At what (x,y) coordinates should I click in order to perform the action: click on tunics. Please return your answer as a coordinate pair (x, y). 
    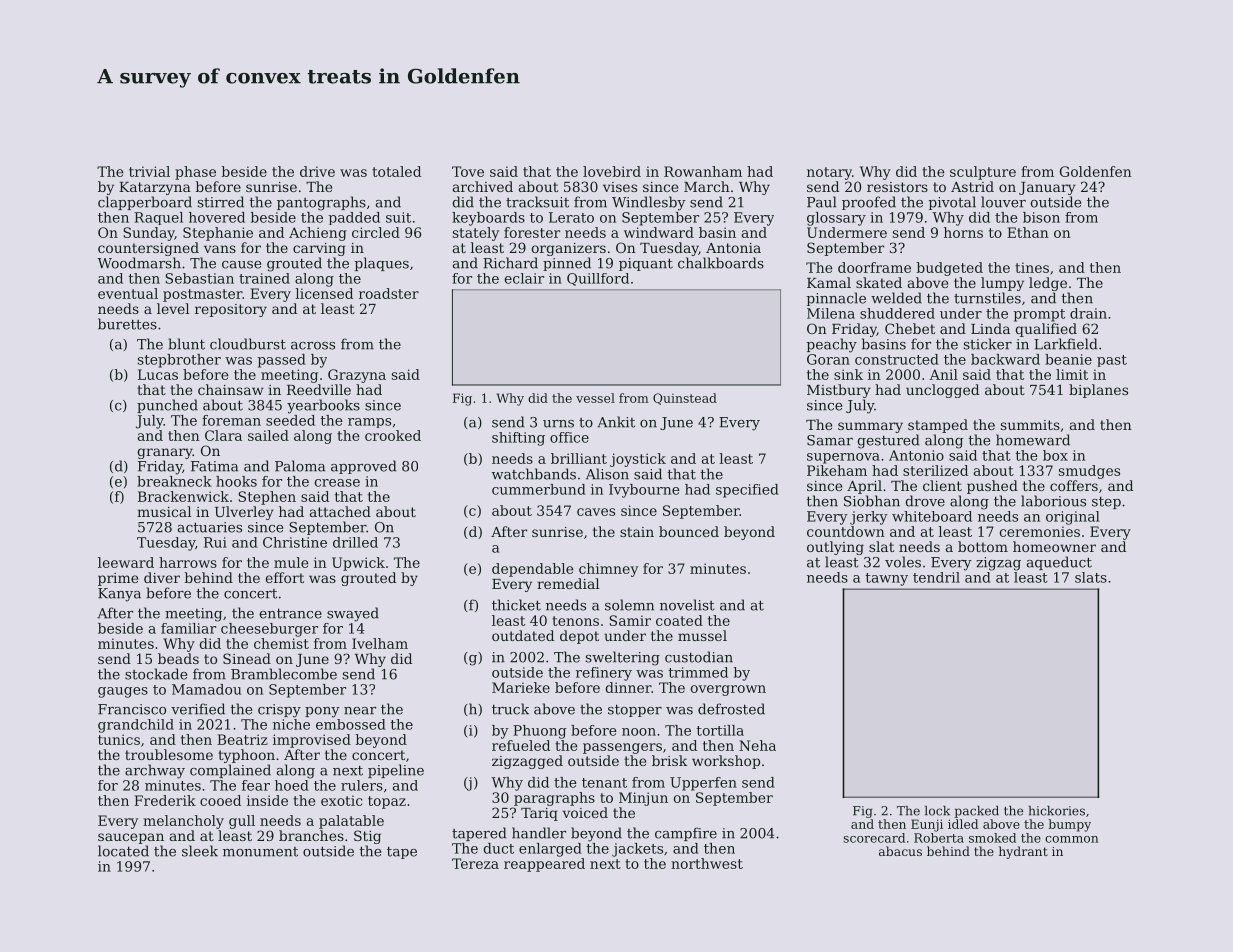
    Looking at the image, I should click on (119, 739).
